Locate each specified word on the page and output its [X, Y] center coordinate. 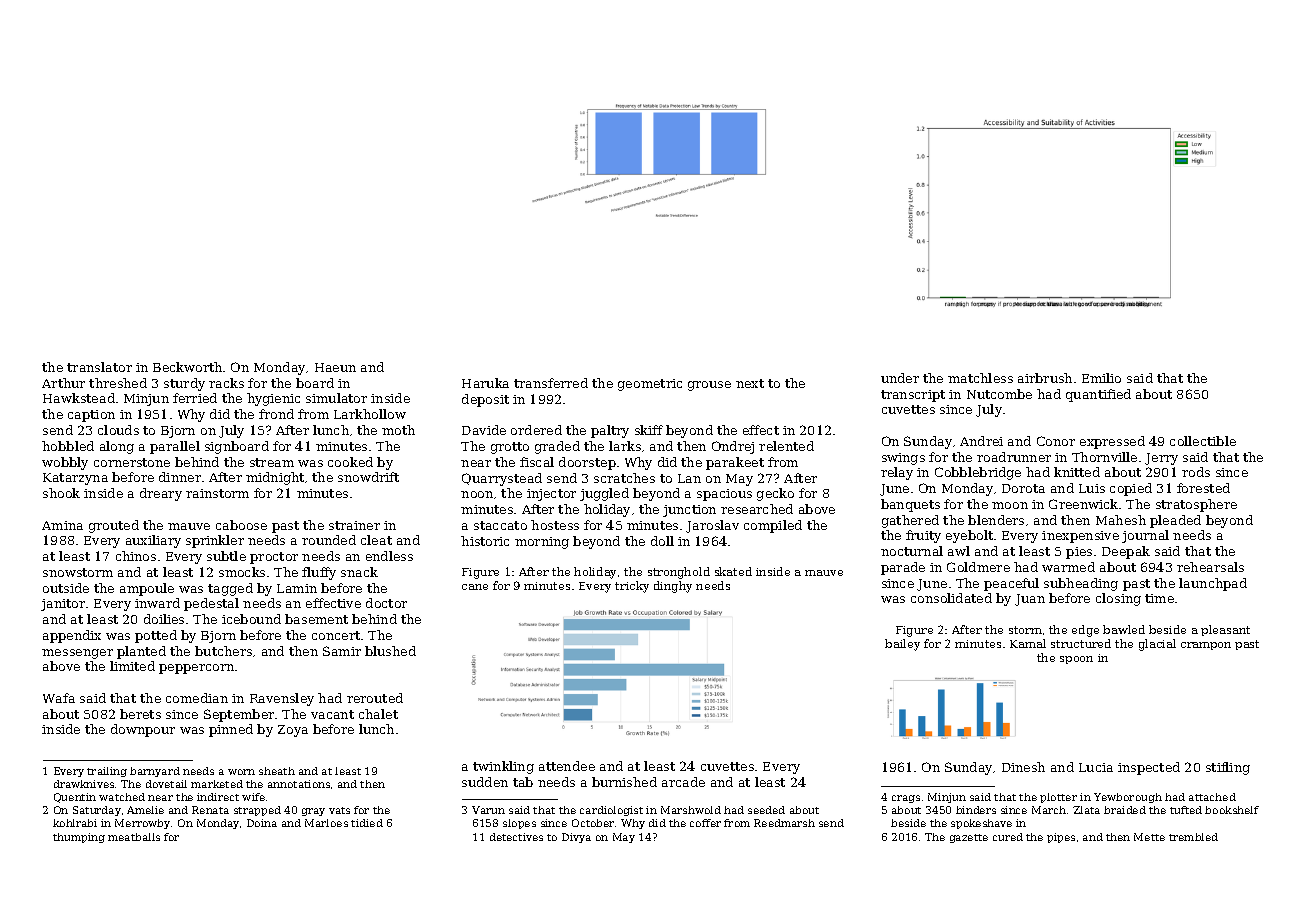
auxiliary [153, 541]
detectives [516, 837]
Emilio [1101, 378]
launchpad [1213, 584]
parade [903, 568]
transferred [551, 383]
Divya [576, 838]
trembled [1193, 837]
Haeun [335, 367]
